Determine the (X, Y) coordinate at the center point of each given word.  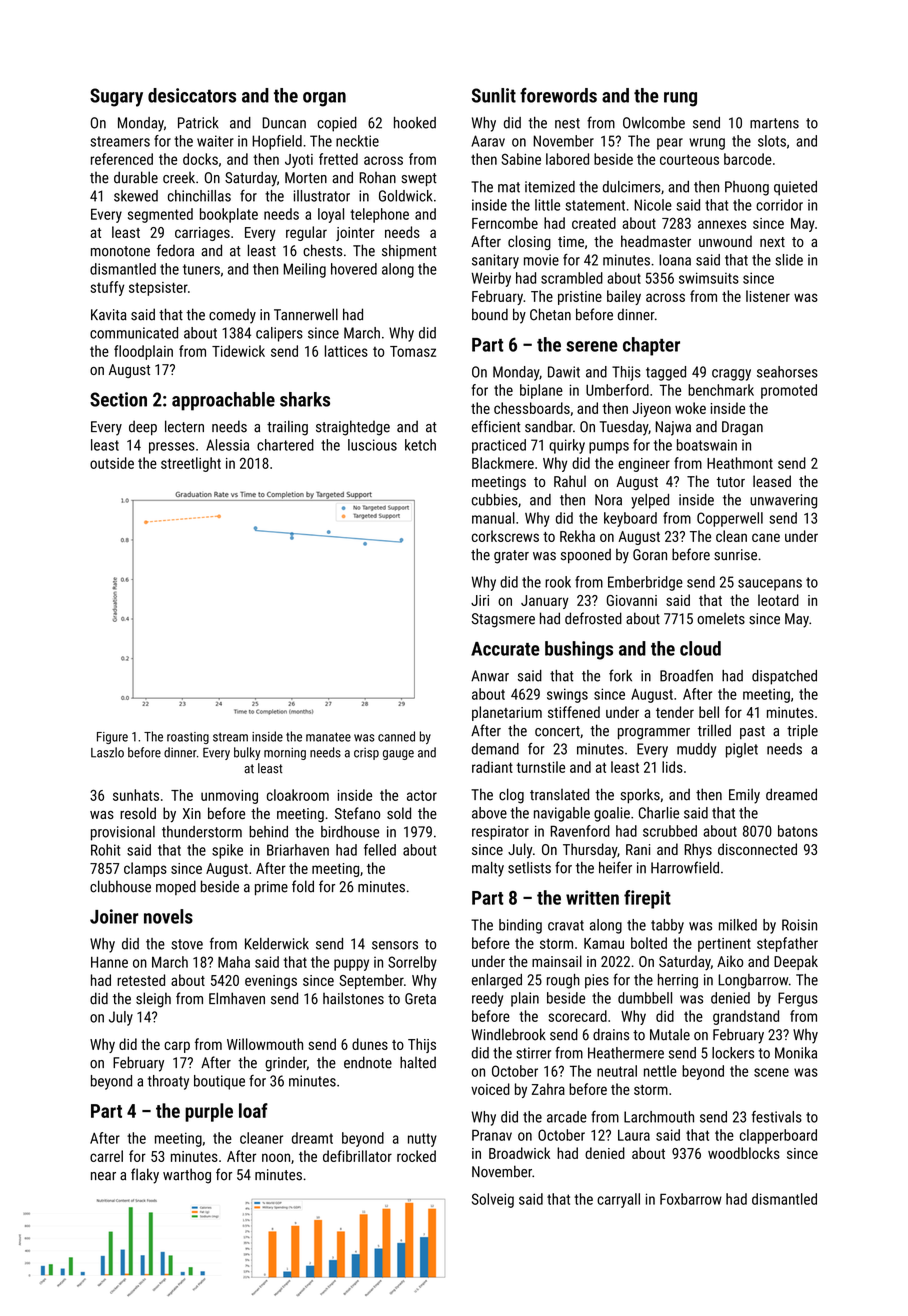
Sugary (116, 97)
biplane (541, 391)
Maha (234, 962)
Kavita (109, 315)
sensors (395, 945)
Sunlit (494, 95)
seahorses (787, 372)
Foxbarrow (691, 1199)
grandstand (746, 1017)
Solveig (493, 1200)
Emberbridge (645, 583)
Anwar (490, 676)
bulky (247, 753)
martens (774, 123)
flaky (145, 1176)
